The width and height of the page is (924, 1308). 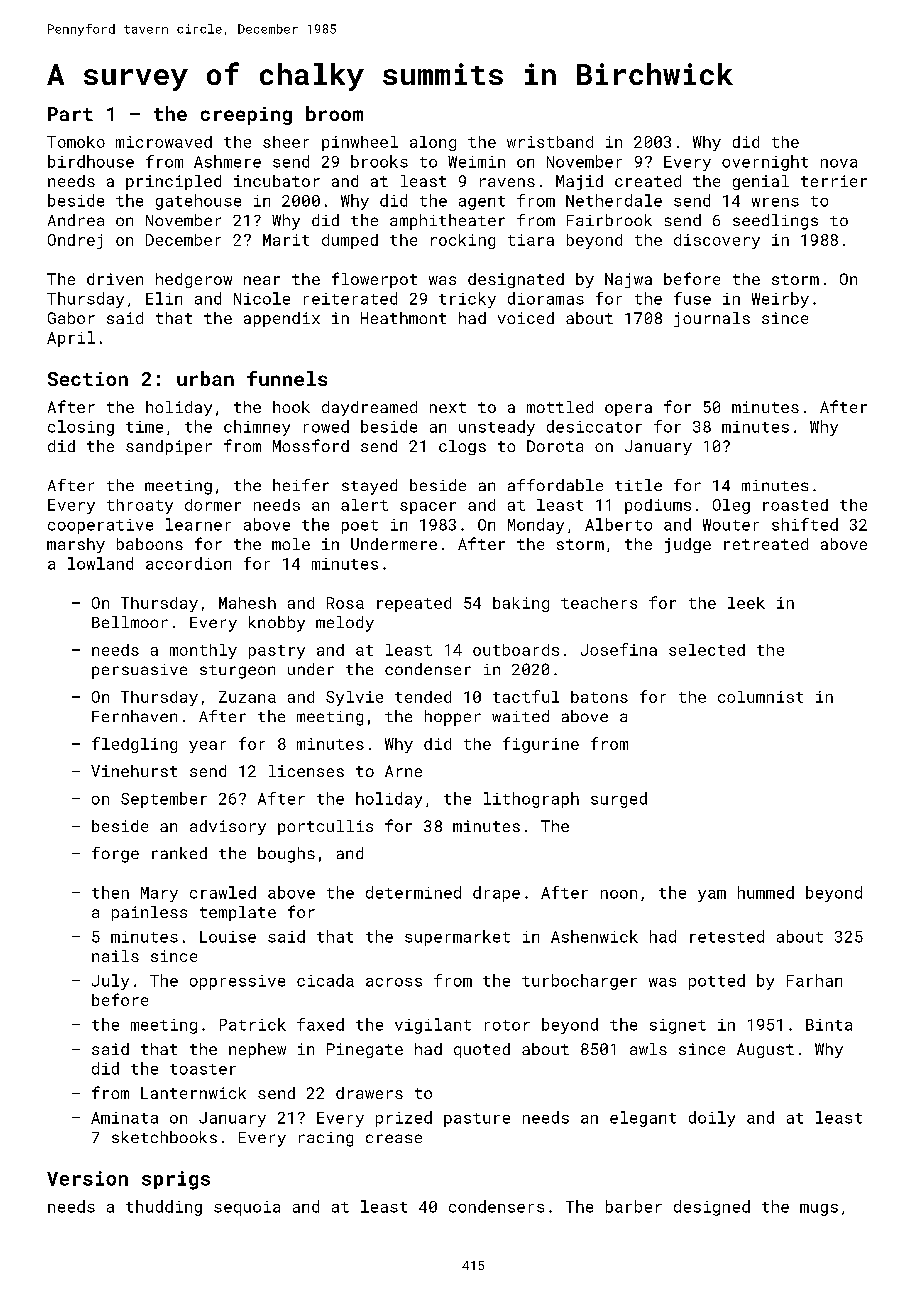 What do you see at coordinates (648, 181) in the page?
I see `created` at bounding box center [648, 181].
